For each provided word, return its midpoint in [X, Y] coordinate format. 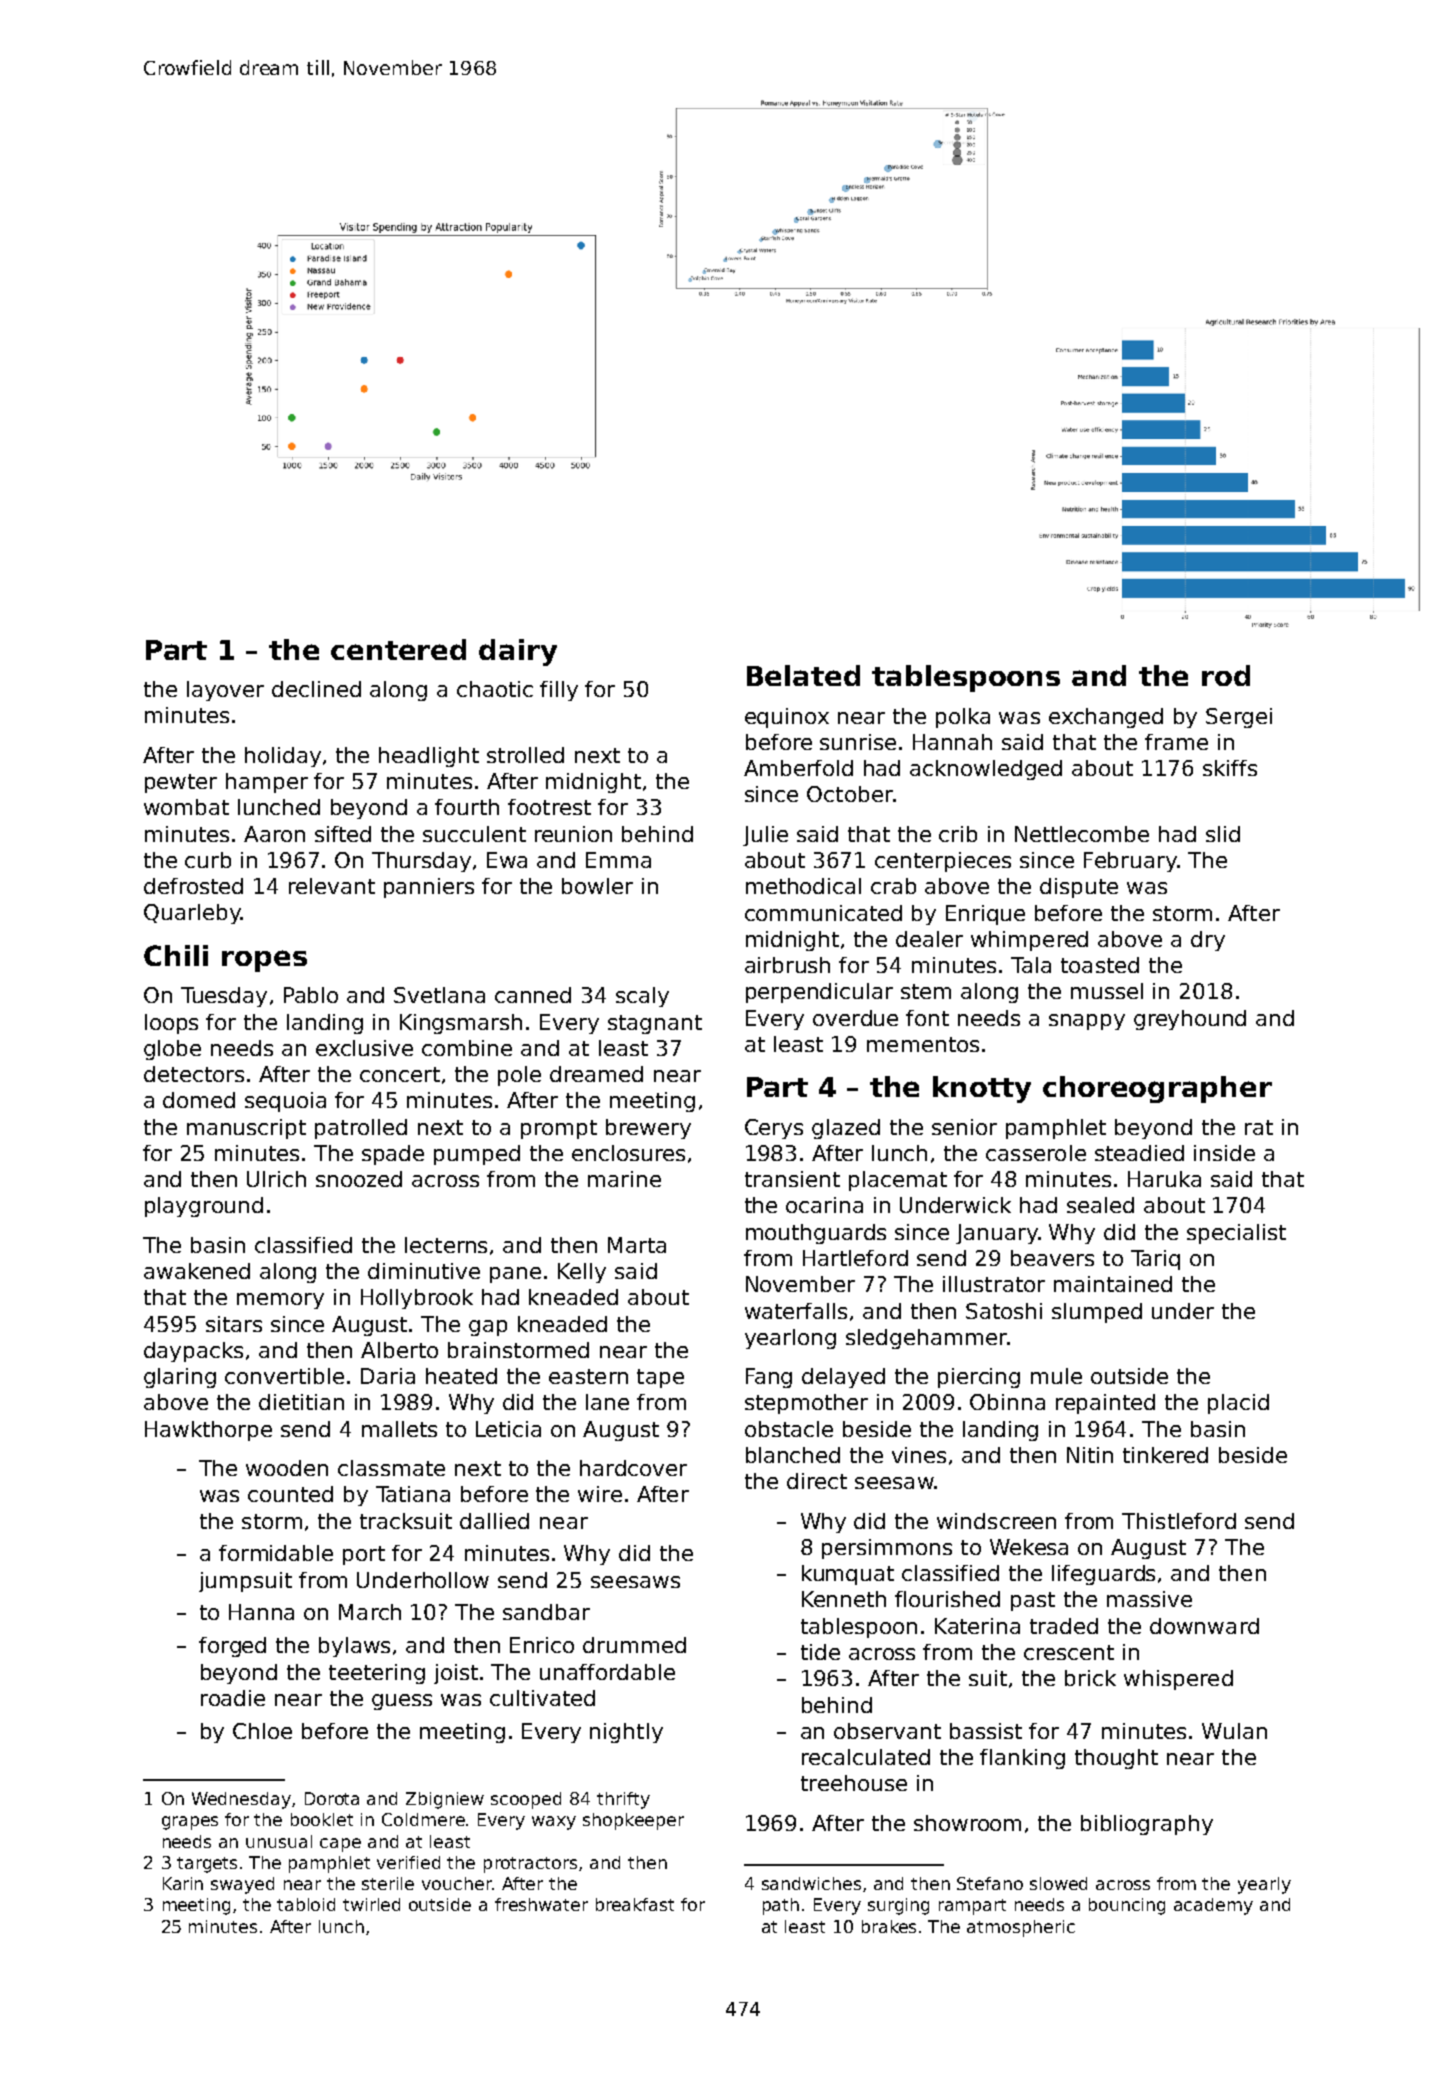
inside [1224, 1153]
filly [559, 691]
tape [660, 1378]
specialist [1236, 1234]
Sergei [1239, 718]
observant [887, 1731]
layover [225, 691]
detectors [194, 1074]
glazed [846, 1129]
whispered [1178, 1680]
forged [232, 1647]
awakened [197, 1271]
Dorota [332, 1798]
